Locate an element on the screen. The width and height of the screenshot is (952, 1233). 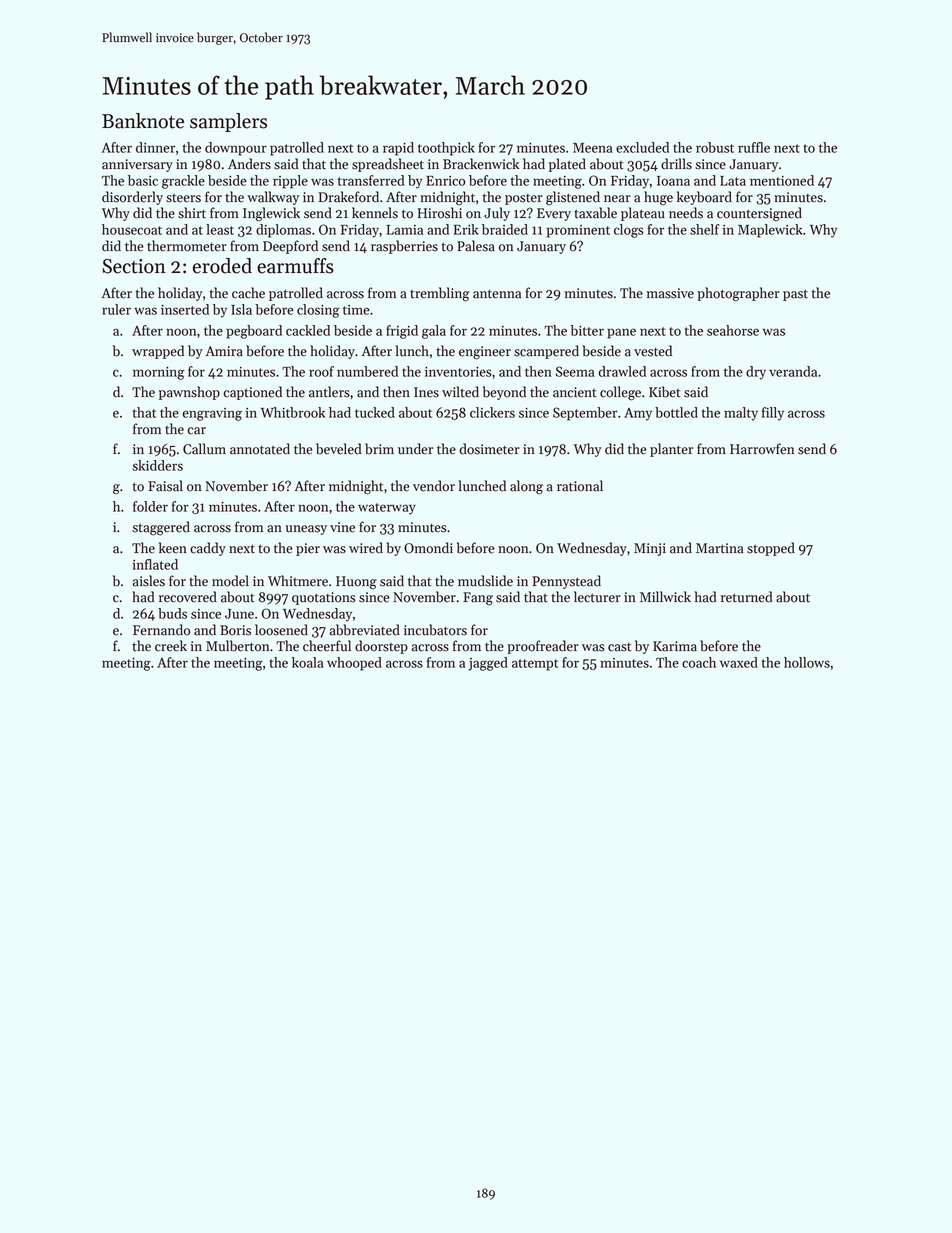
Amira is located at coordinates (224, 351).
